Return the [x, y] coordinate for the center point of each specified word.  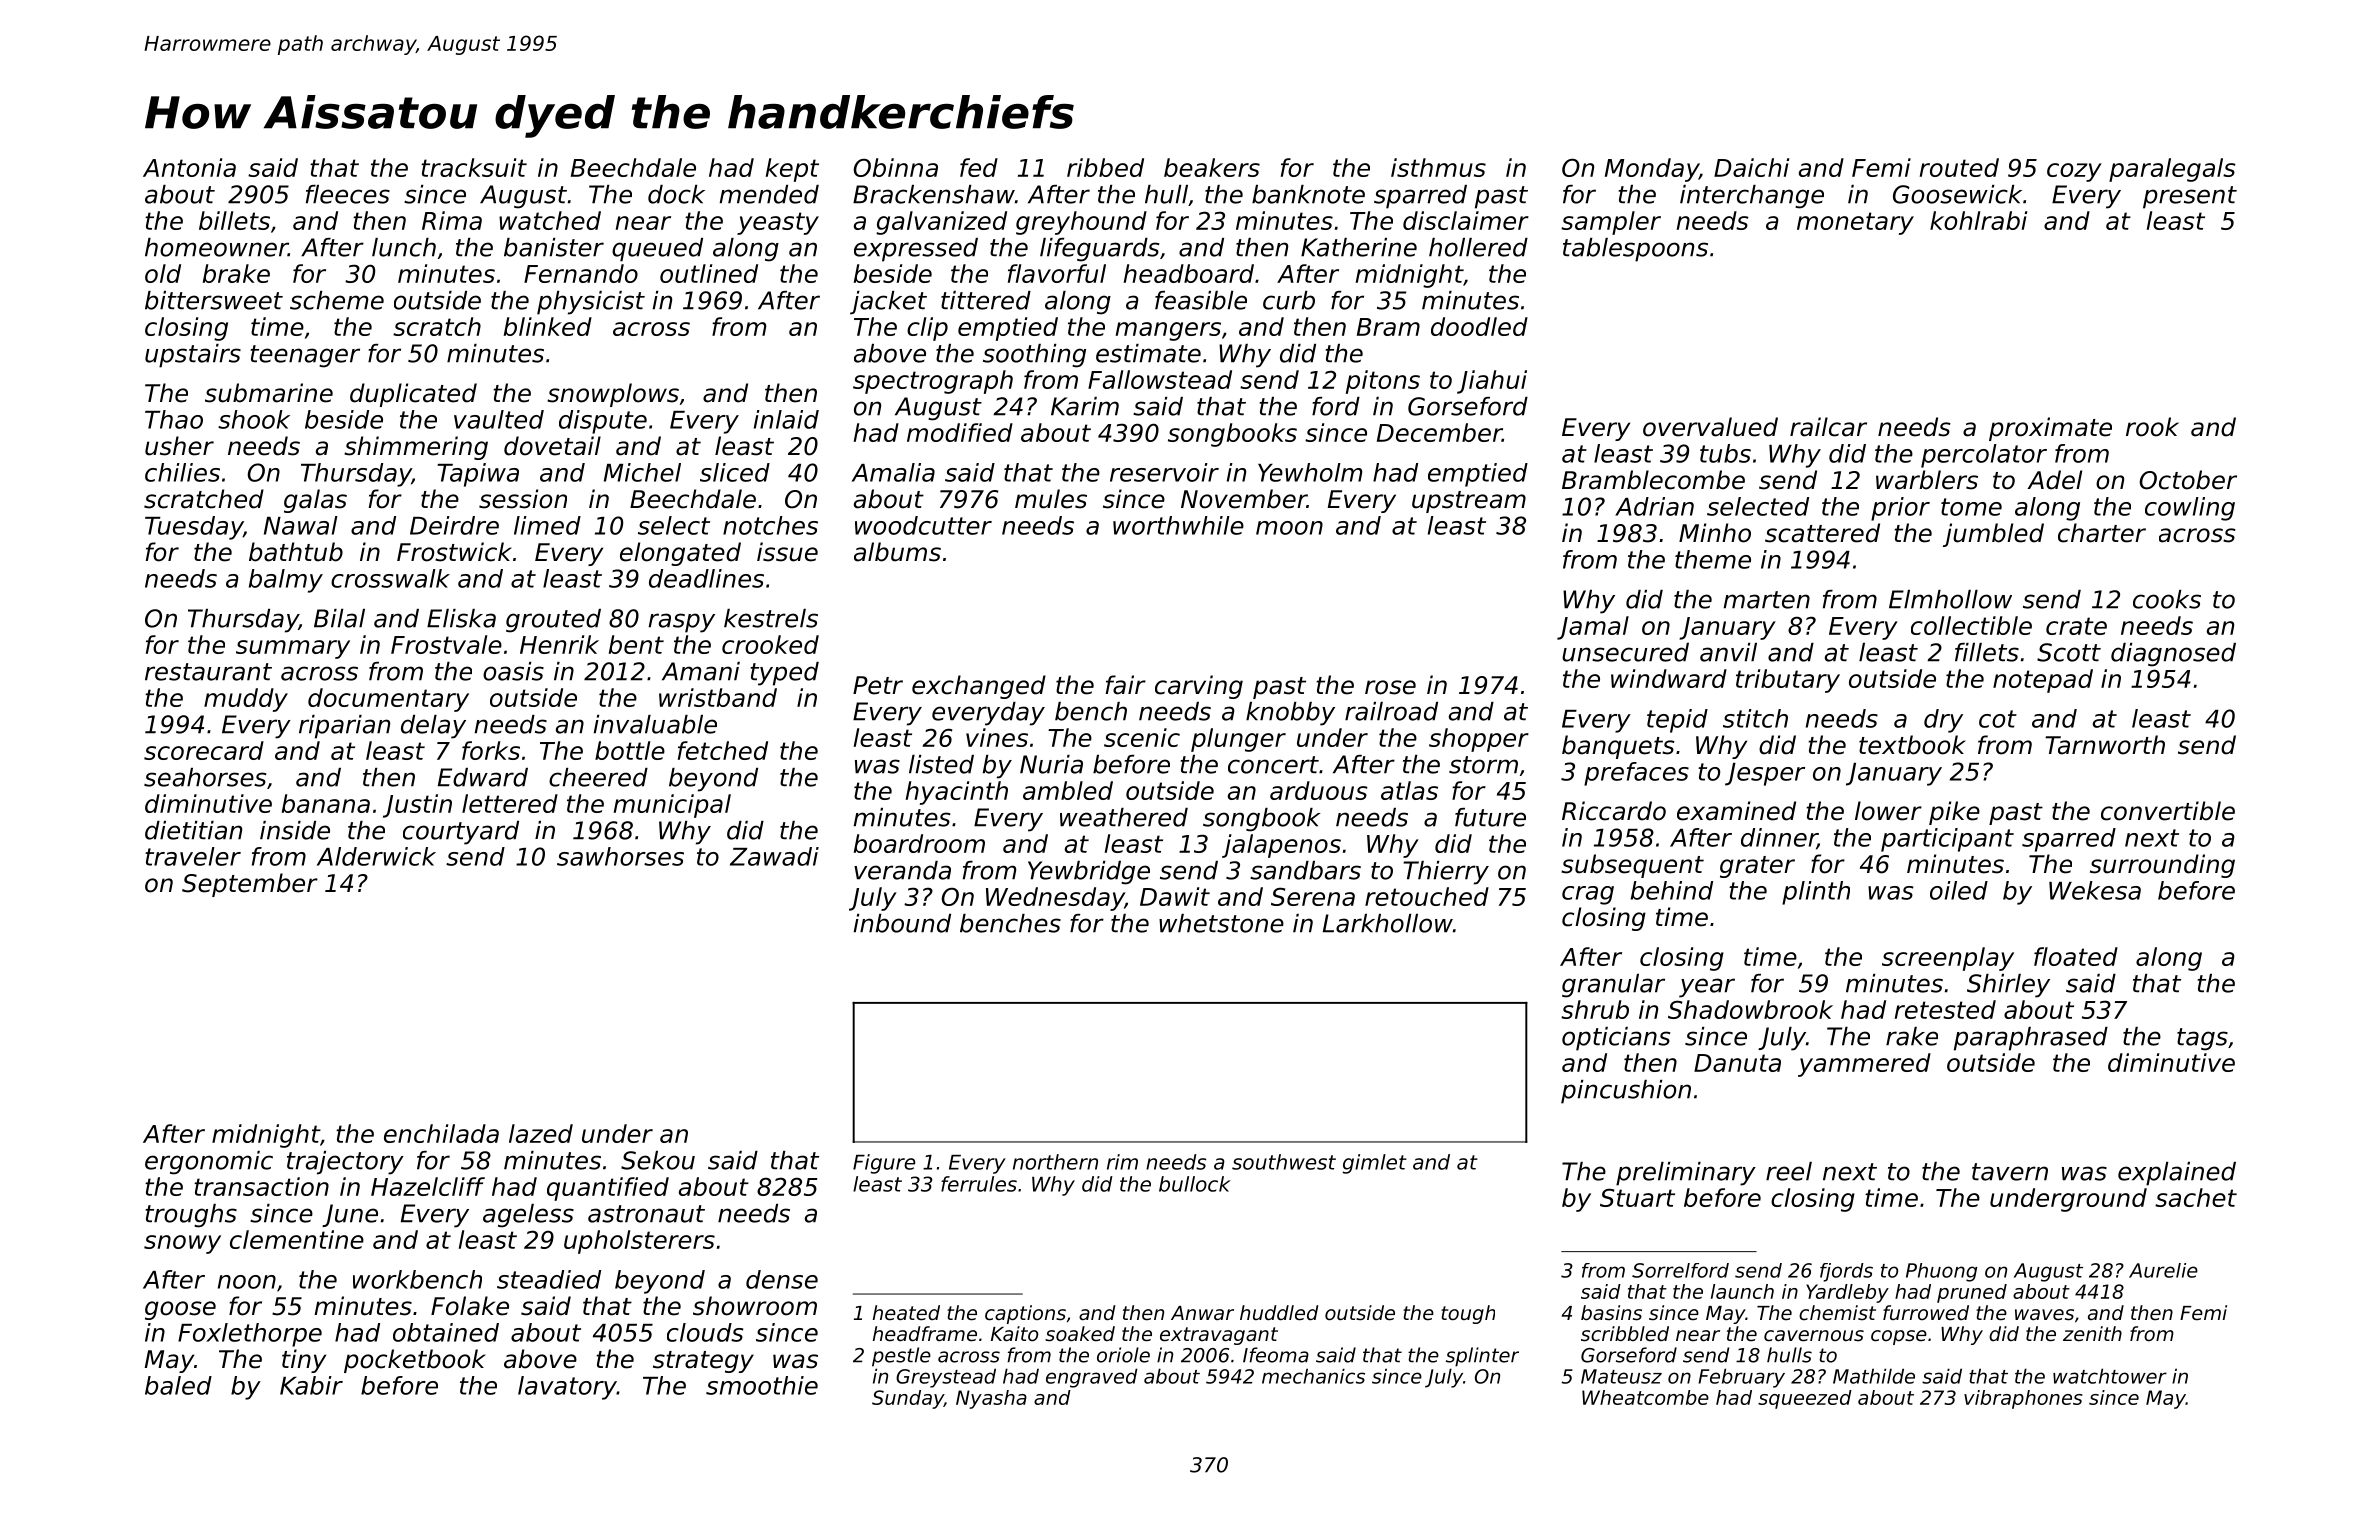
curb [1289, 300]
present [2190, 197]
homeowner [216, 247]
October [2188, 480]
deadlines [706, 578]
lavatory [567, 1388]
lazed [541, 1133]
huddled [1279, 1313]
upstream [1469, 502]
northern [1055, 1162]
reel [1789, 1171]
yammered [1864, 1065]
